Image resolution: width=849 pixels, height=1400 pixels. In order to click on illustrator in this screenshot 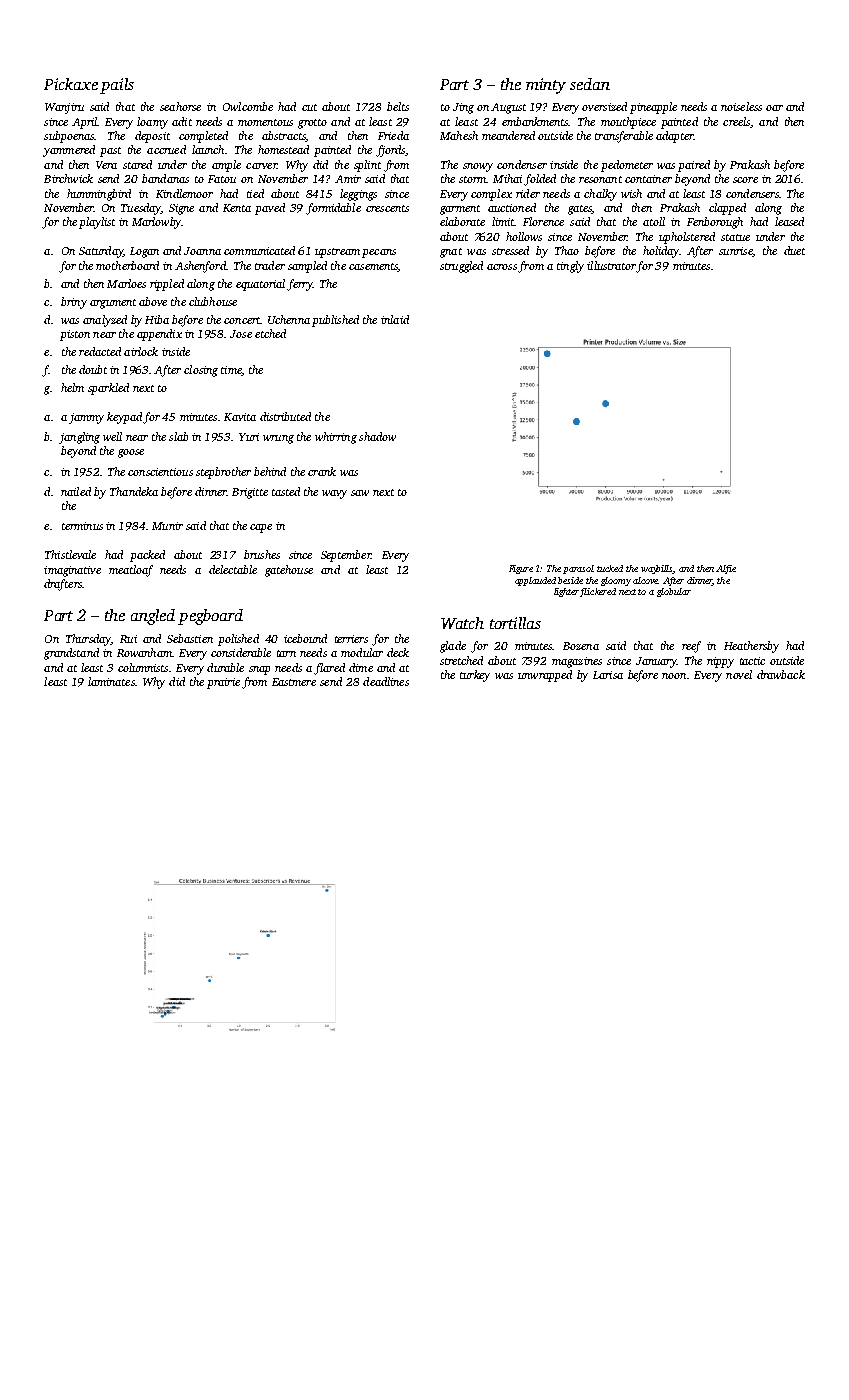, I will do `click(611, 265)`.
